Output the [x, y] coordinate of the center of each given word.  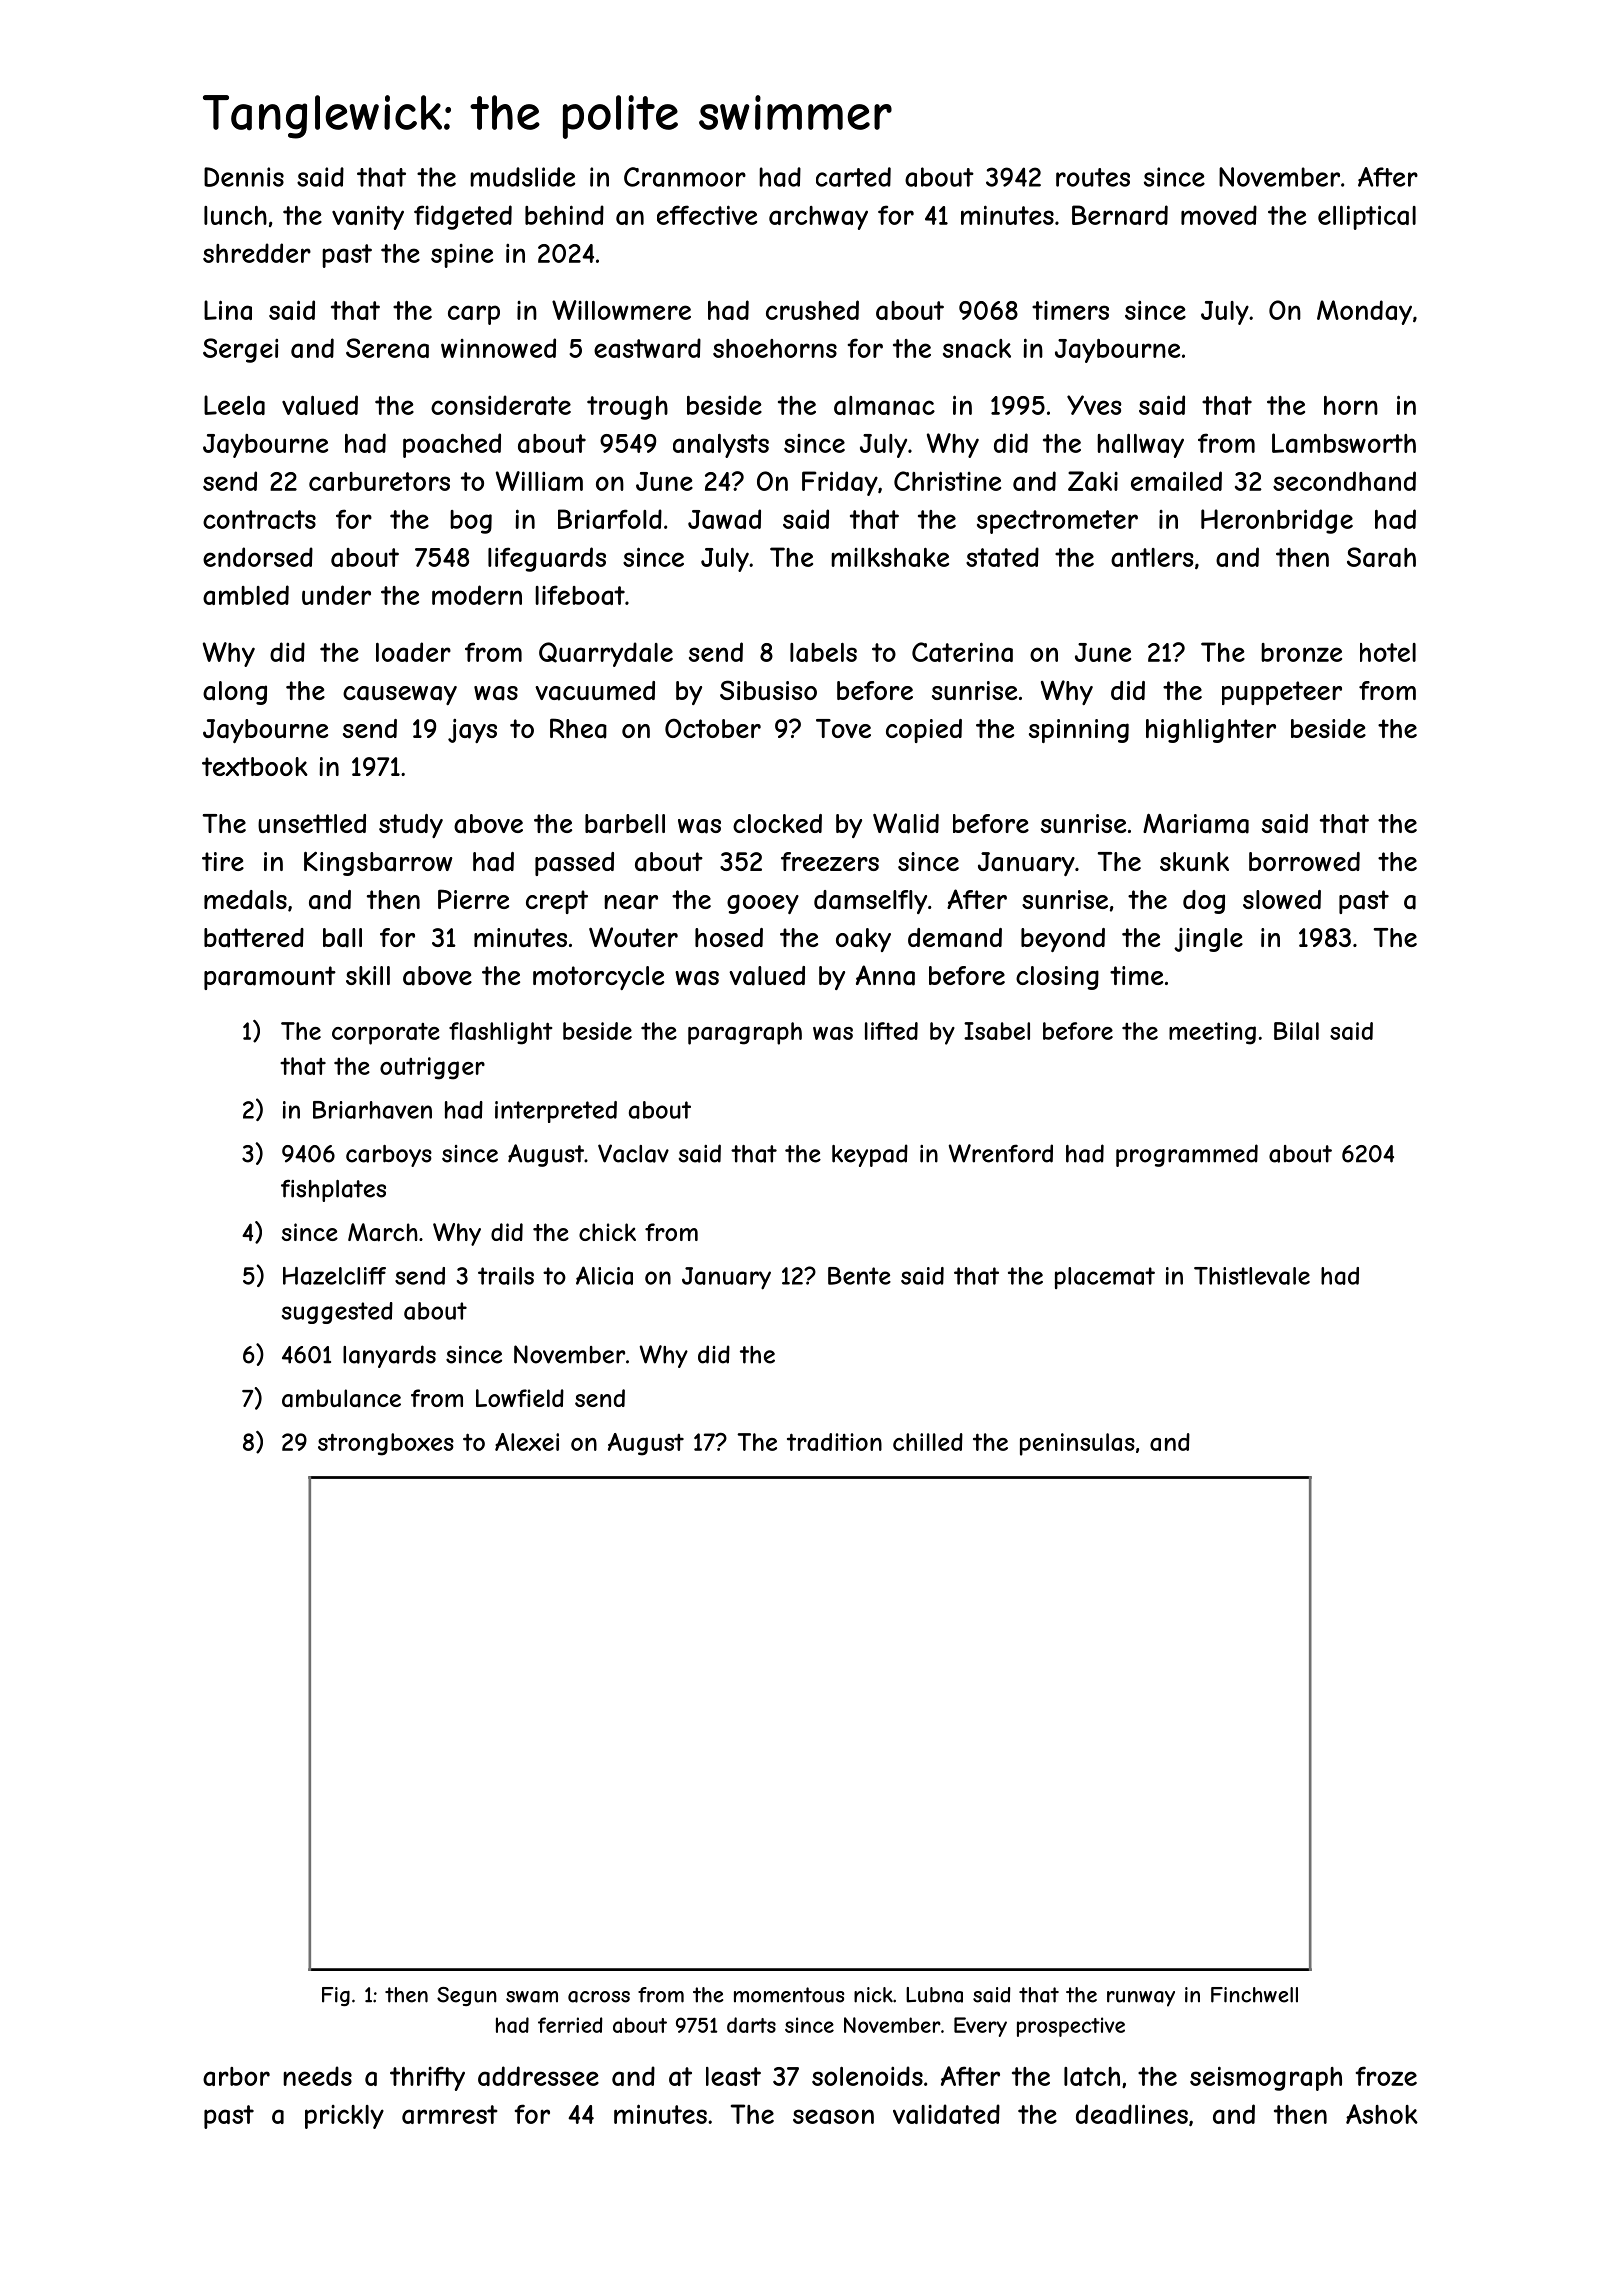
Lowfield [520, 1398]
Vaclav [633, 1153]
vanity [368, 217]
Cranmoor [685, 177]
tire [223, 861]
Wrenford [1001, 1153]
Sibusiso [768, 690]
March [383, 1232]
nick [873, 1995]
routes [1093, 177]
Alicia [604, 1275]
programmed [1187, 1155]
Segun [467, 1996]
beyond [1063, 940]
